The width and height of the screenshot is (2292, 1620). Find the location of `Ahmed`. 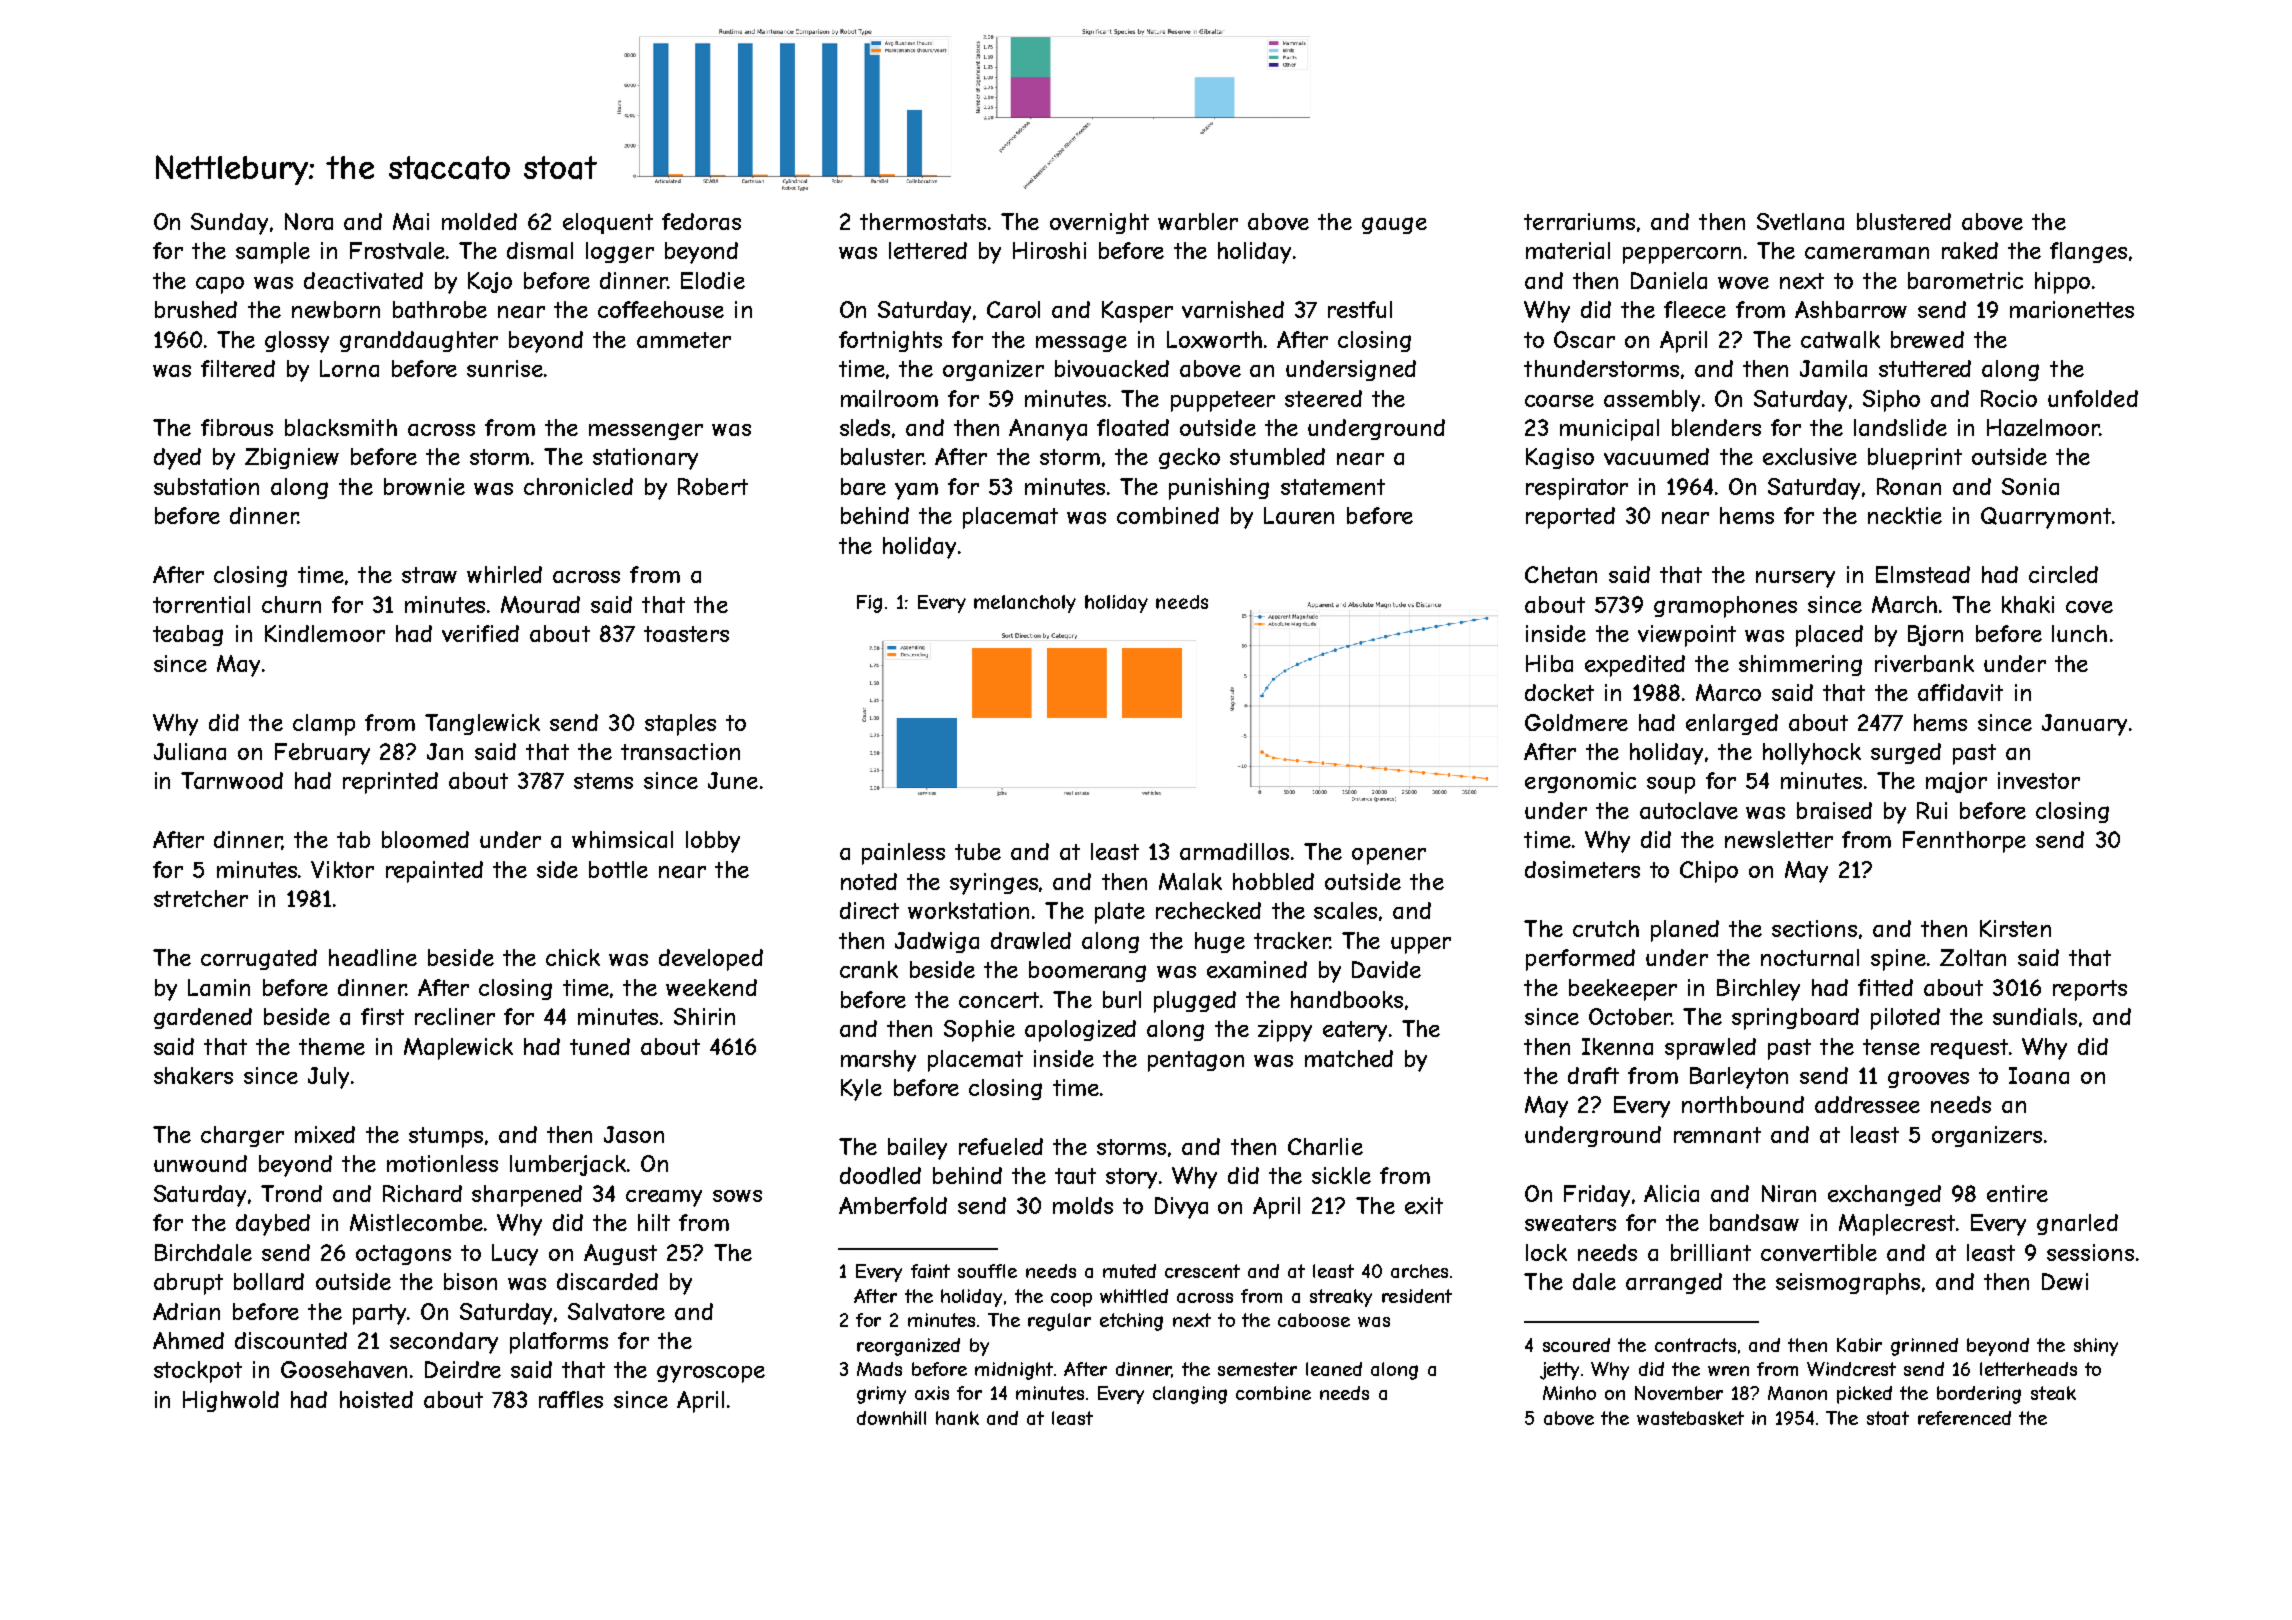

Ahmed is located at coordinates (188, 1340).
